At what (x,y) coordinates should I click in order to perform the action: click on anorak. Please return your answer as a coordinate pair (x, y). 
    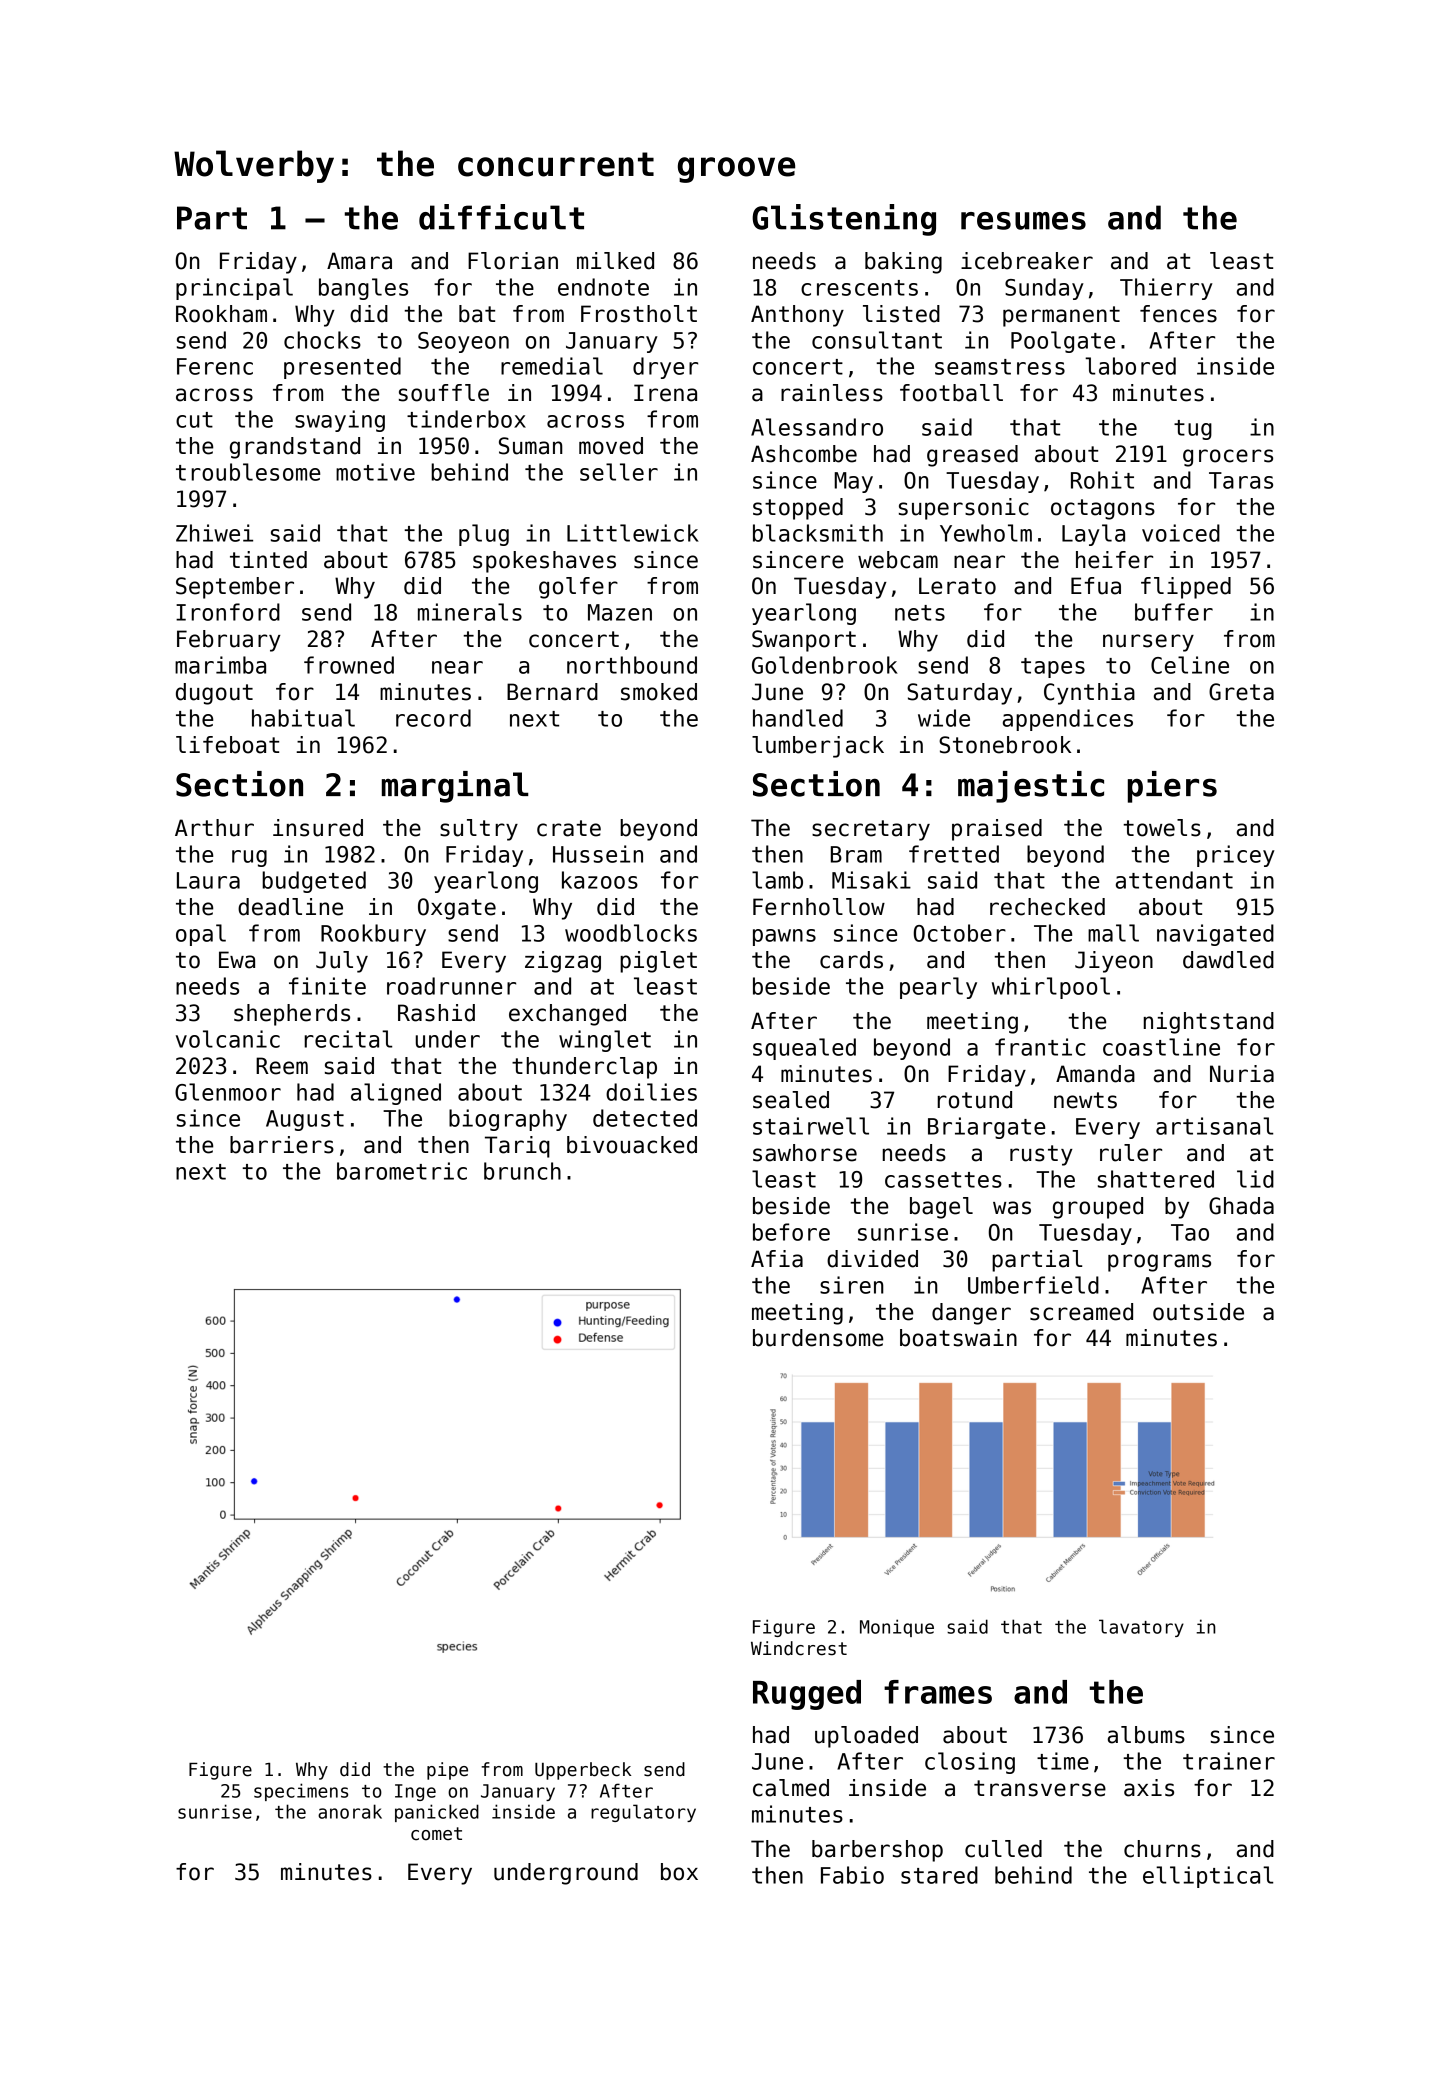
    Looking at the image, I should click on (350, 1811).
